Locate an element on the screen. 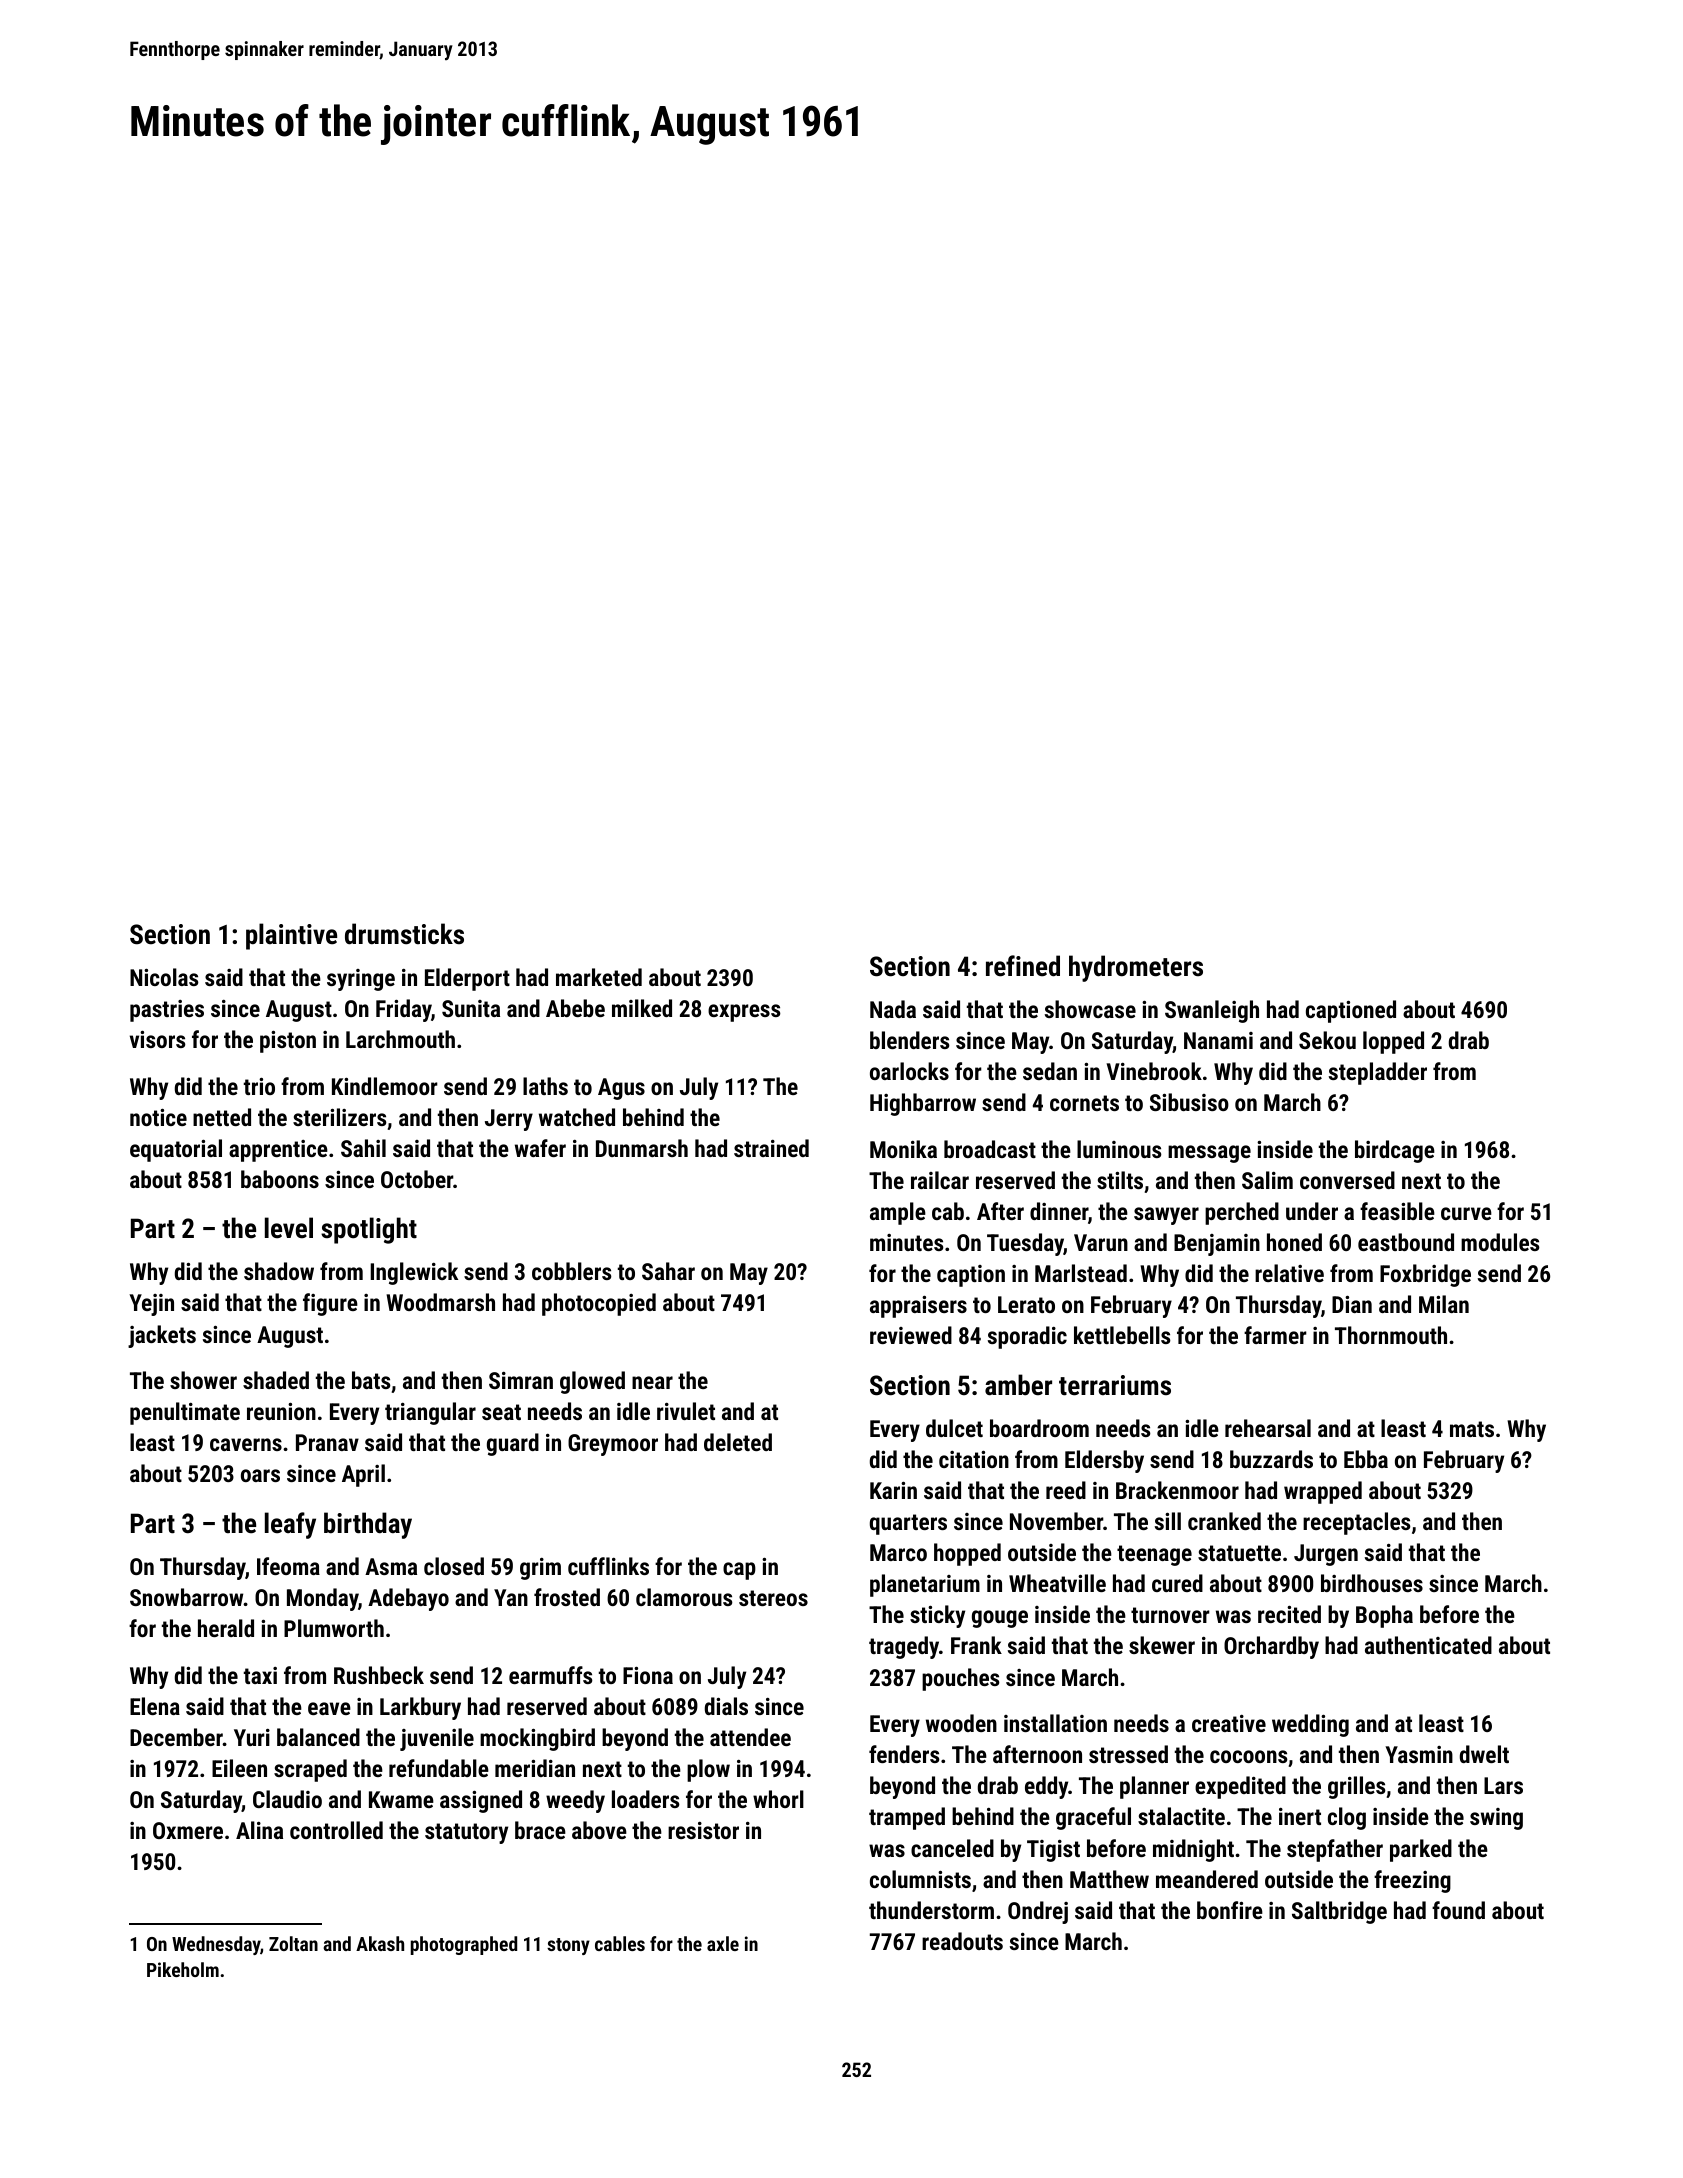 The width and height of the screenshot is (1683, 2178). express is located at coordinates (744, 1013).
